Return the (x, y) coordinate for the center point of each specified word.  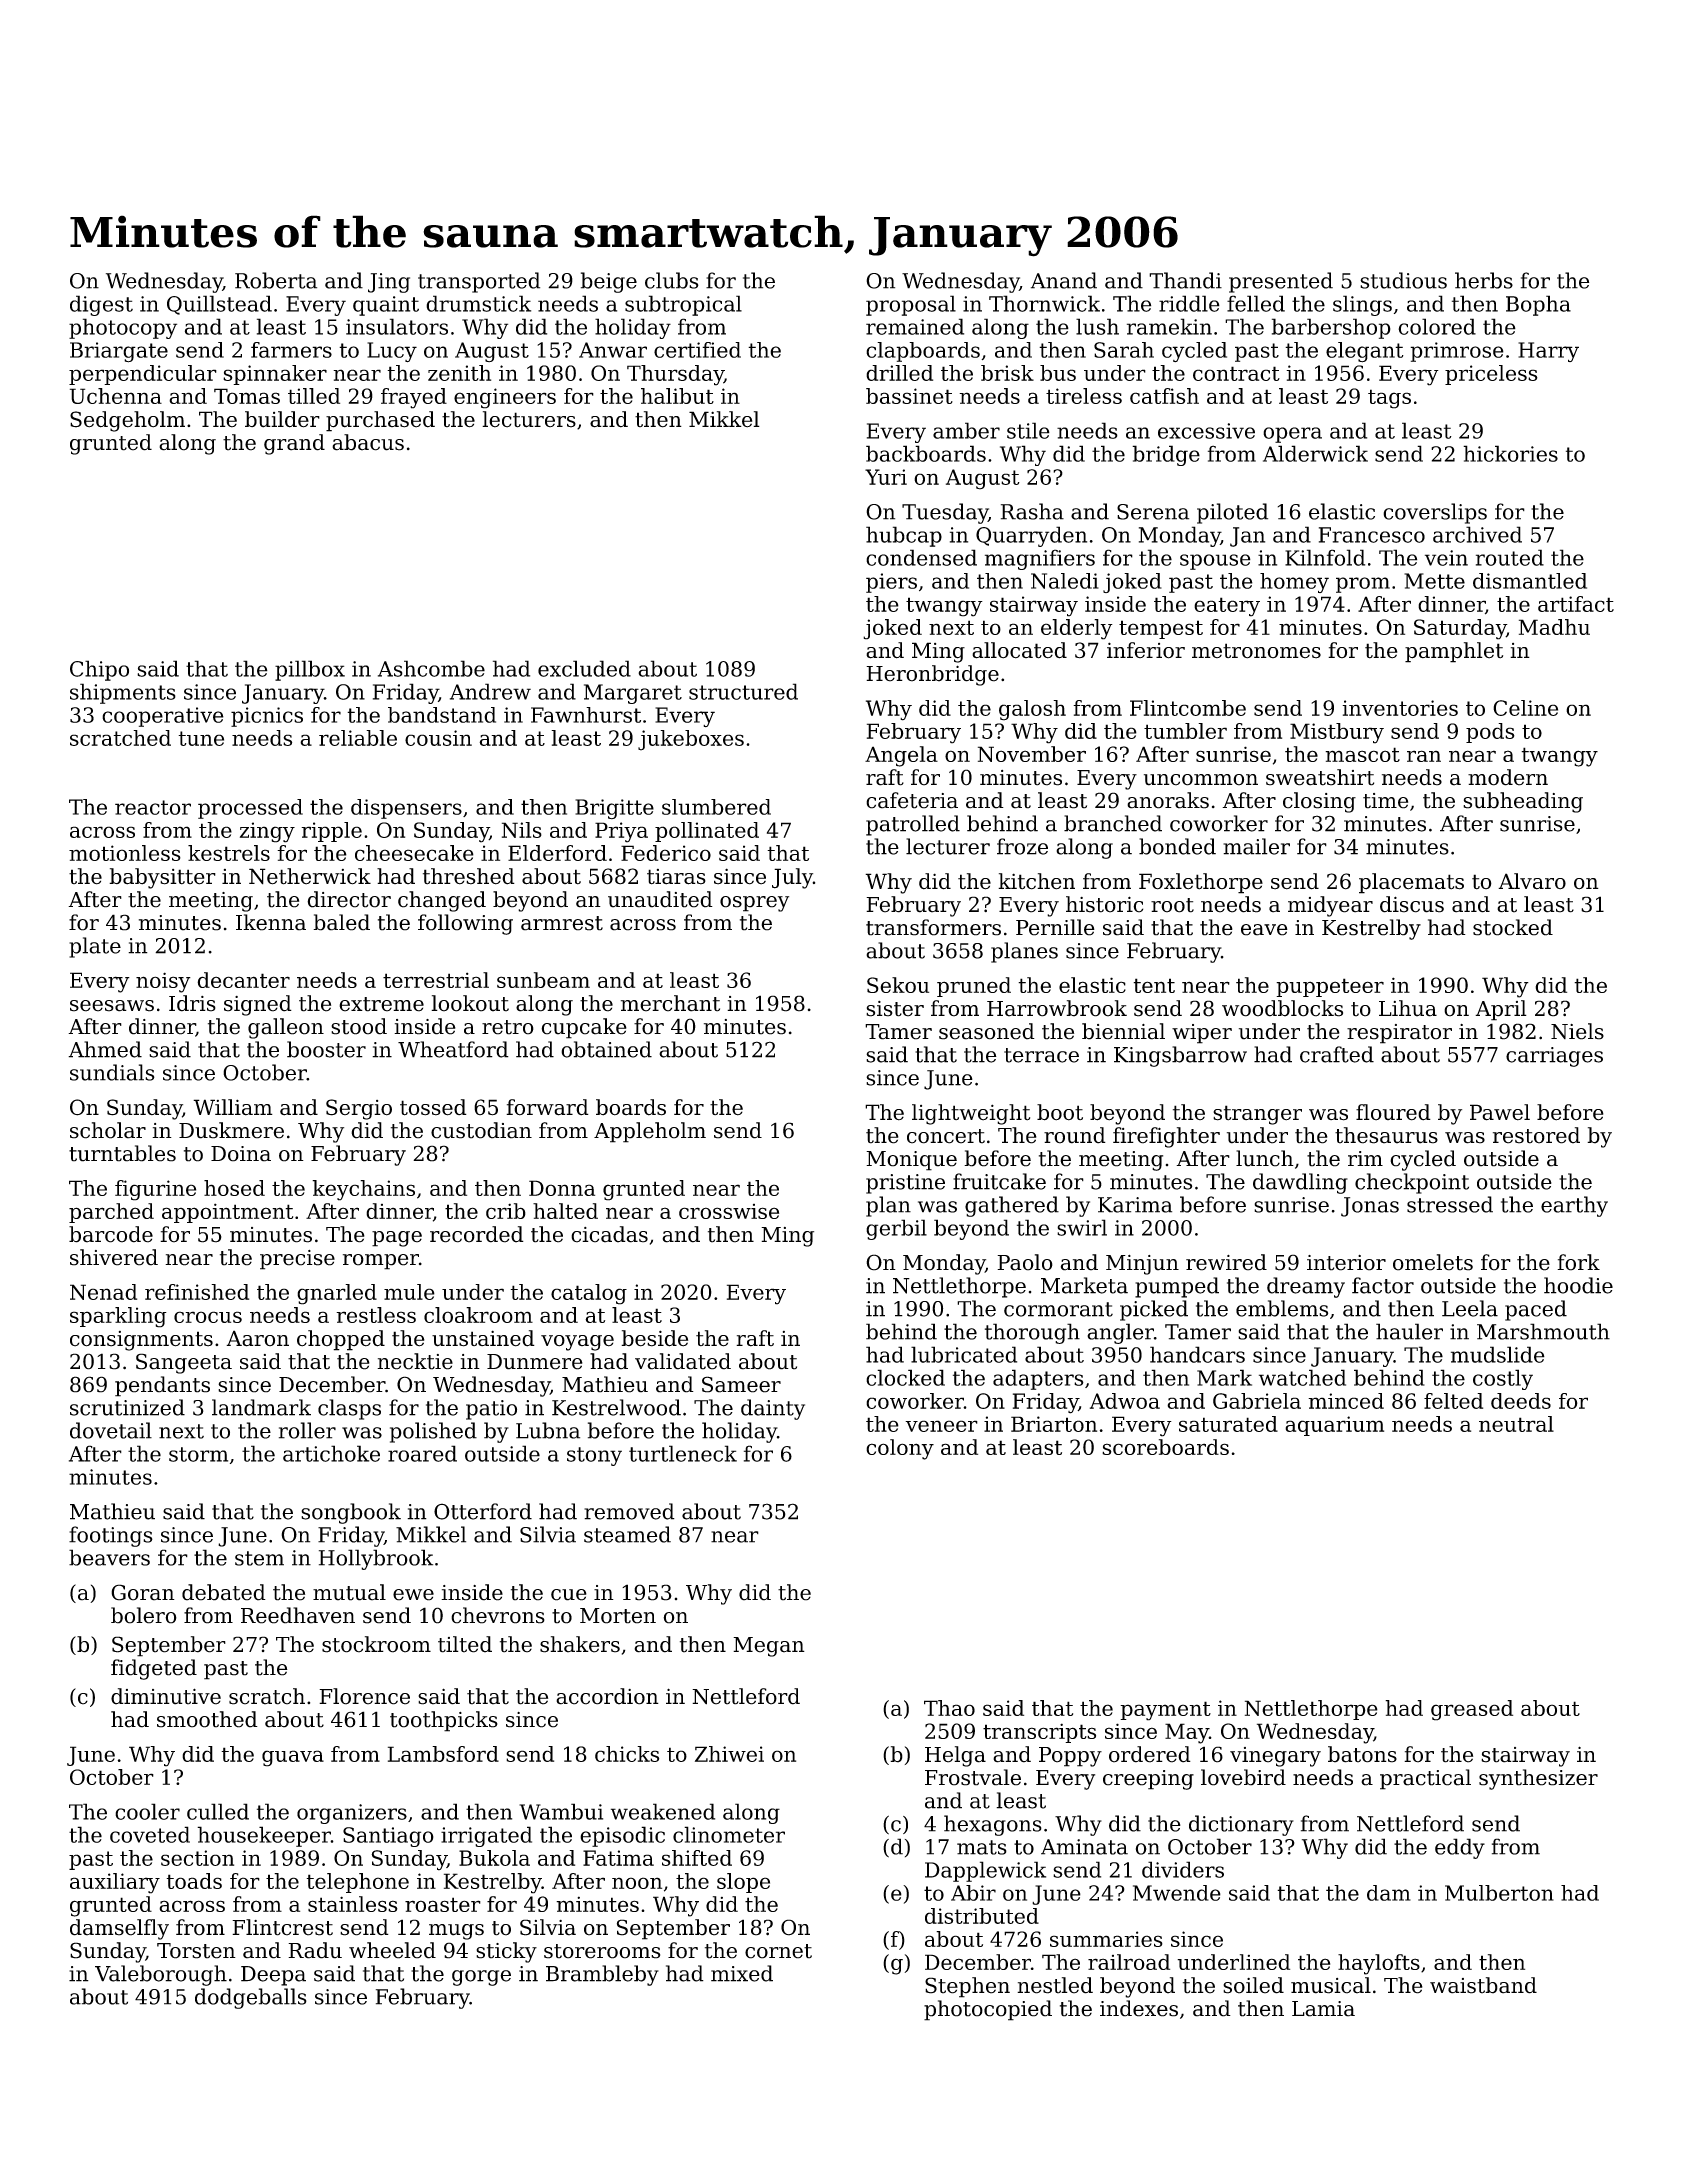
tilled (314, 396)
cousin (438, 738)
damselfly (119, 1929)
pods (1490, 733)
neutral (1516, 1424)
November (1032, 754)
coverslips (1435, 513)
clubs (672, 280)
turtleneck (683, 1453)
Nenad (103, 1292)
